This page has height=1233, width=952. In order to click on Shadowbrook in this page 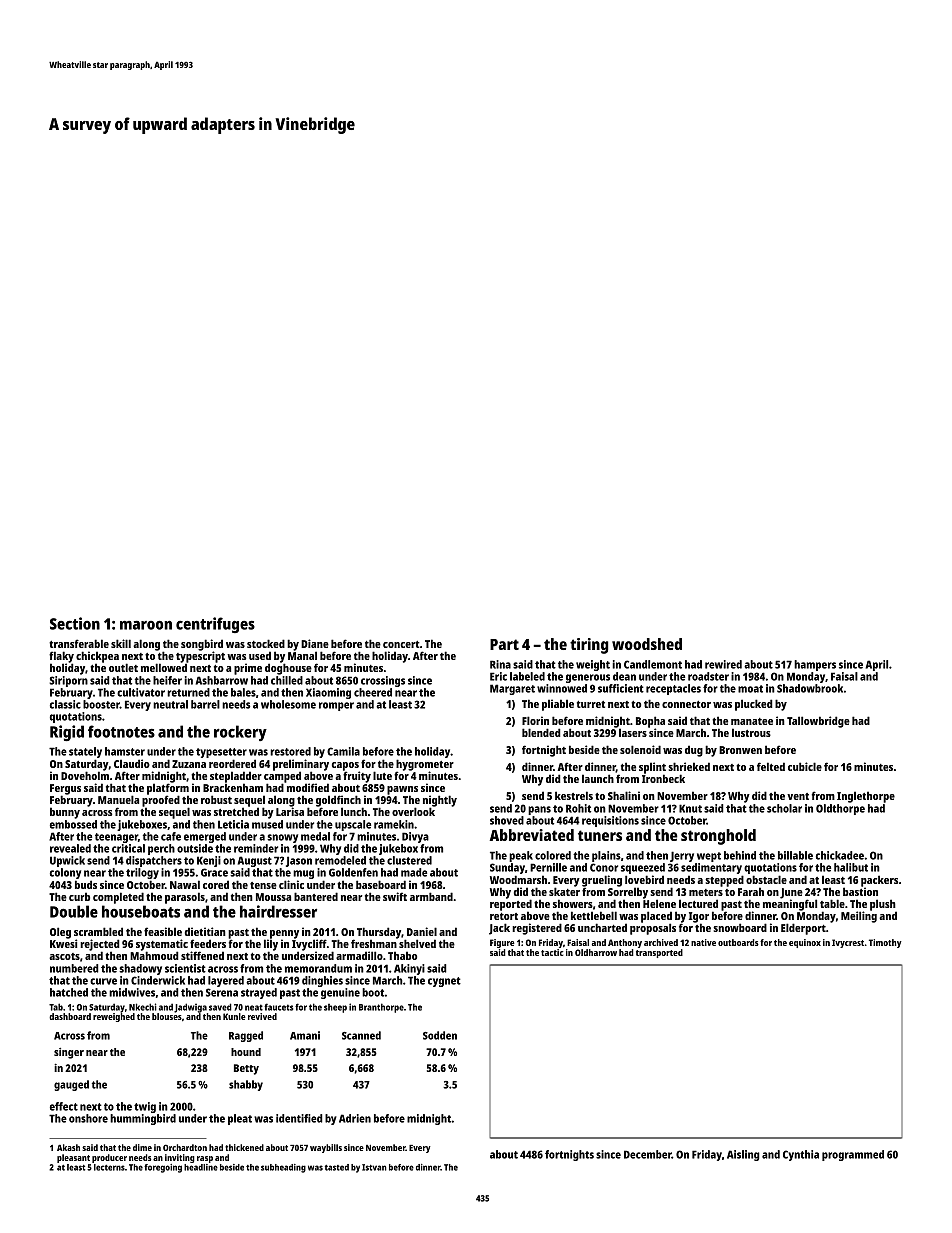, I will do `click(810, 688)`.
